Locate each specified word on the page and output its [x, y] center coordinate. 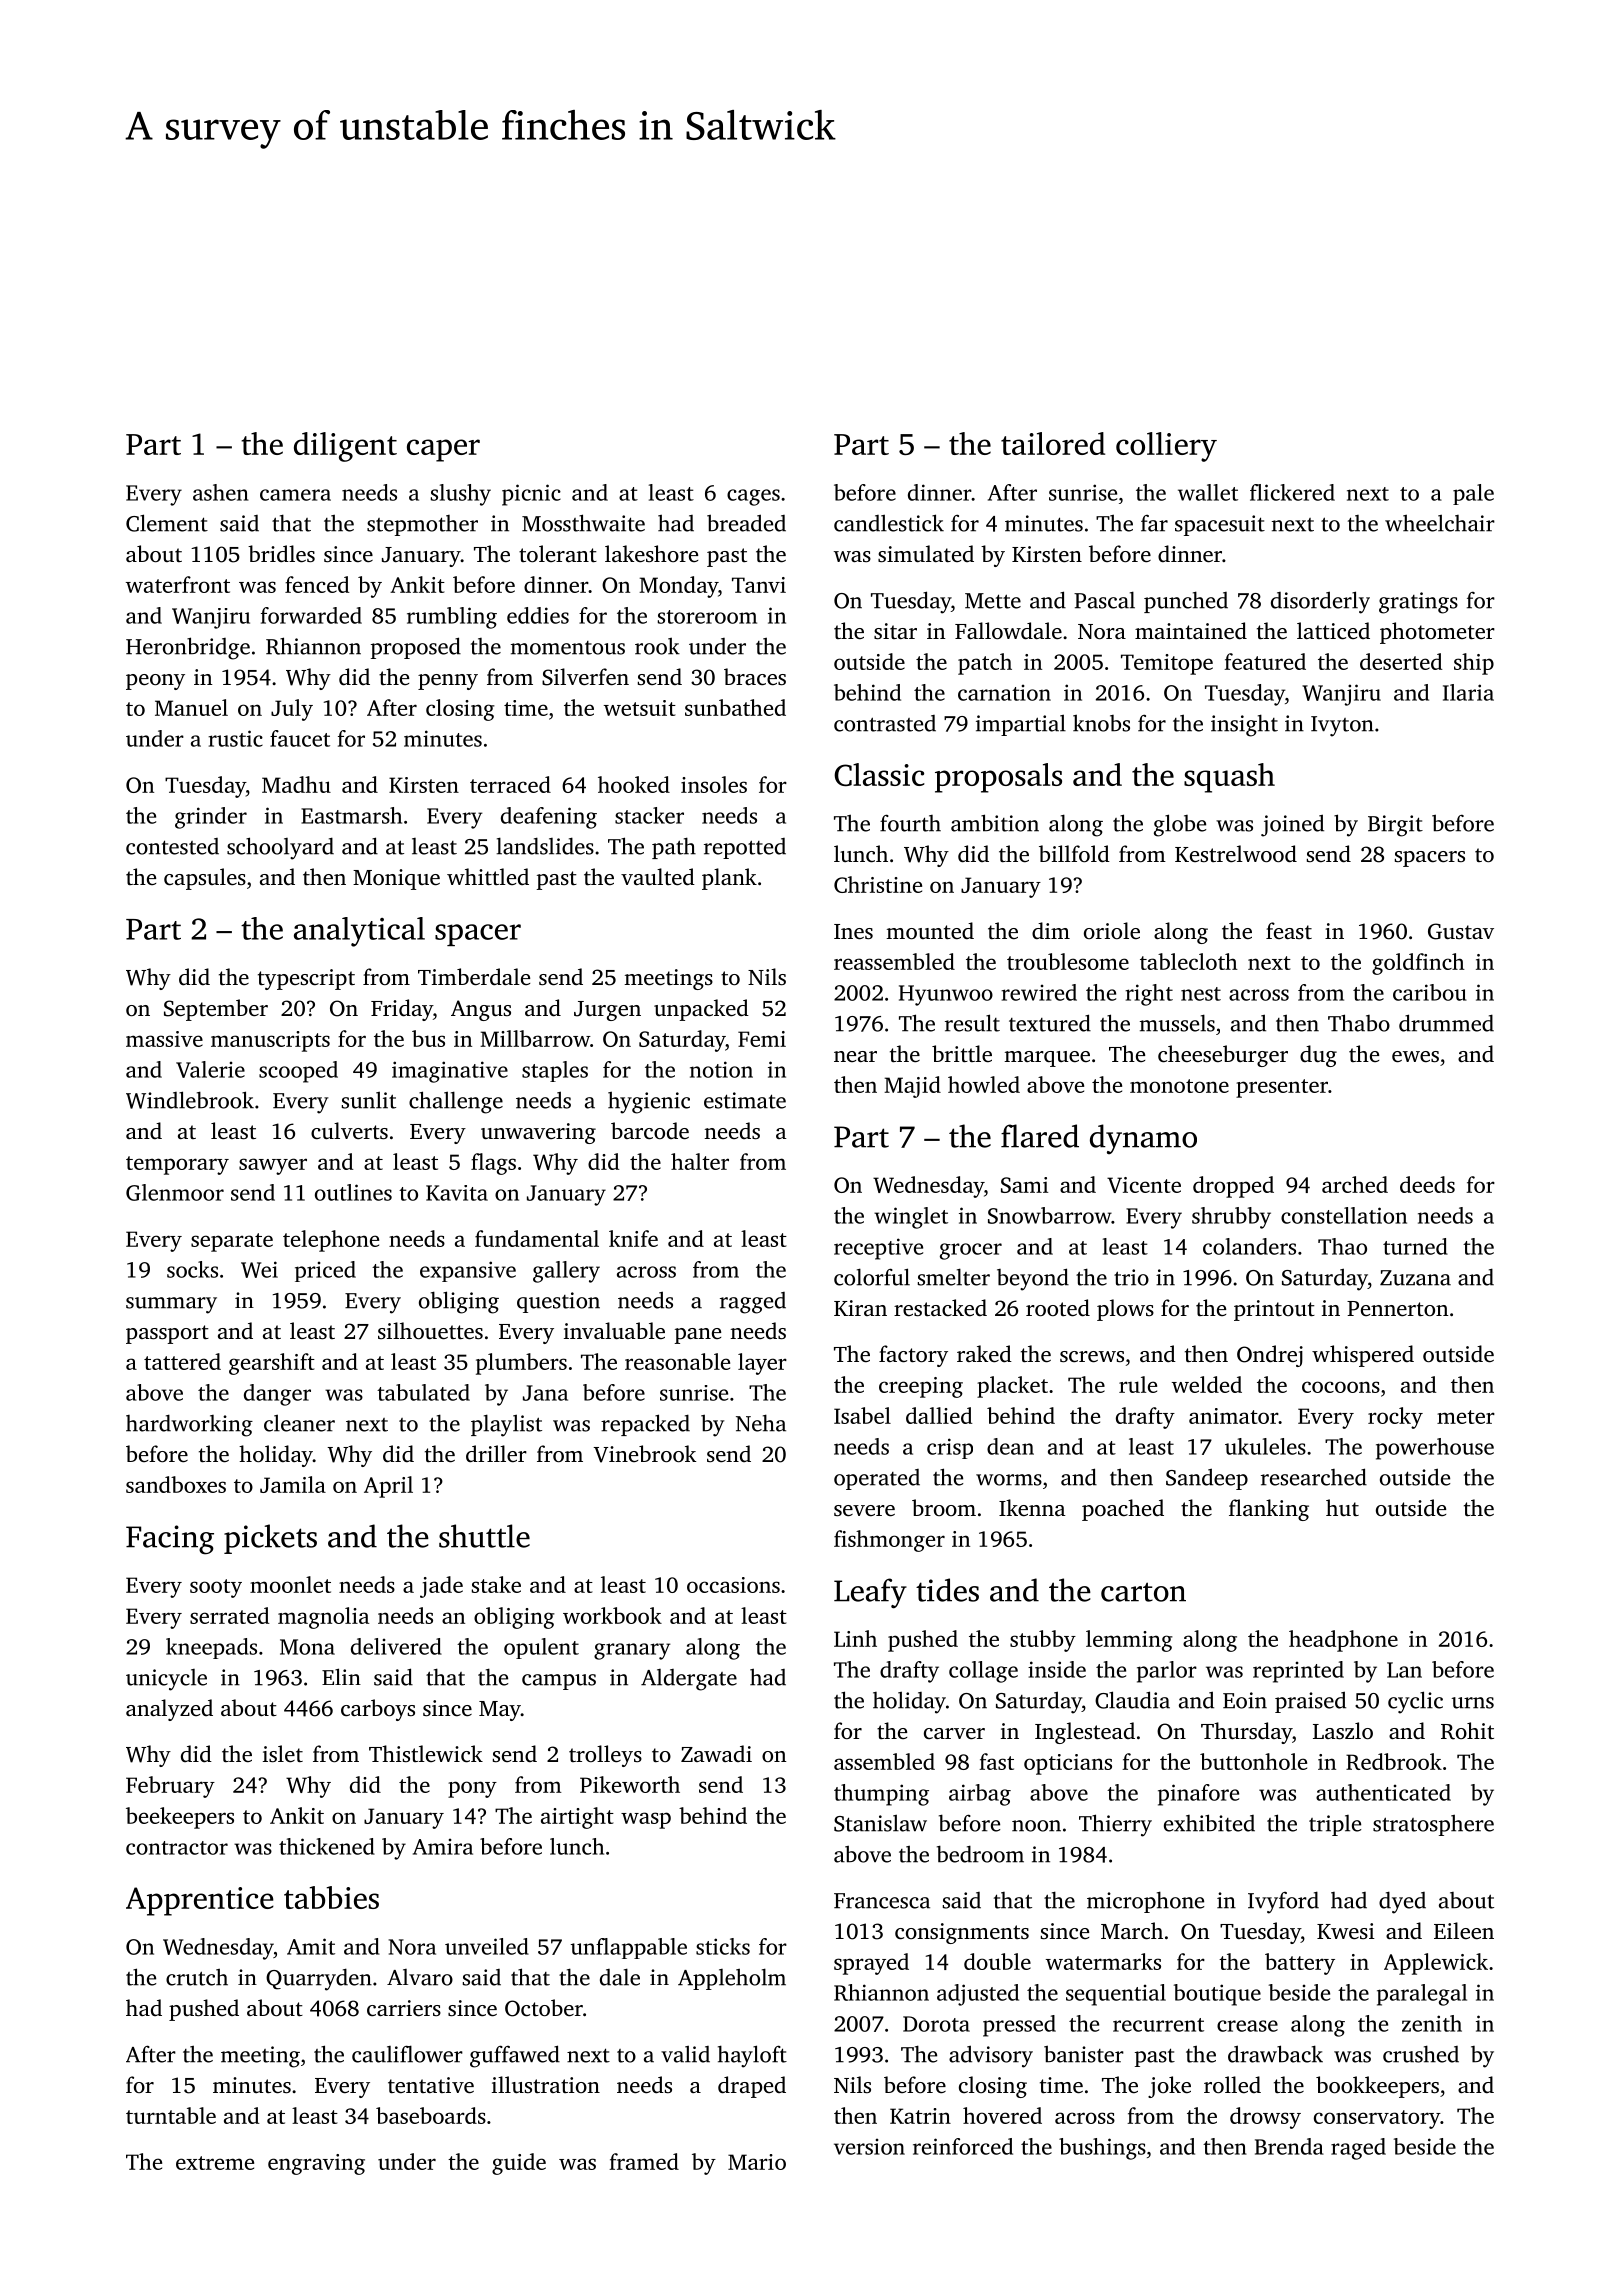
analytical [359, 932]
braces [755, 677]
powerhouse [1435, 1449]
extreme [215, 2163]
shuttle [484, 1536]
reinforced [963, 2146]
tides [947, 1590]
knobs [1101, 723]
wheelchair [1440, 523]
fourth [910, 823]
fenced [317, 584]
